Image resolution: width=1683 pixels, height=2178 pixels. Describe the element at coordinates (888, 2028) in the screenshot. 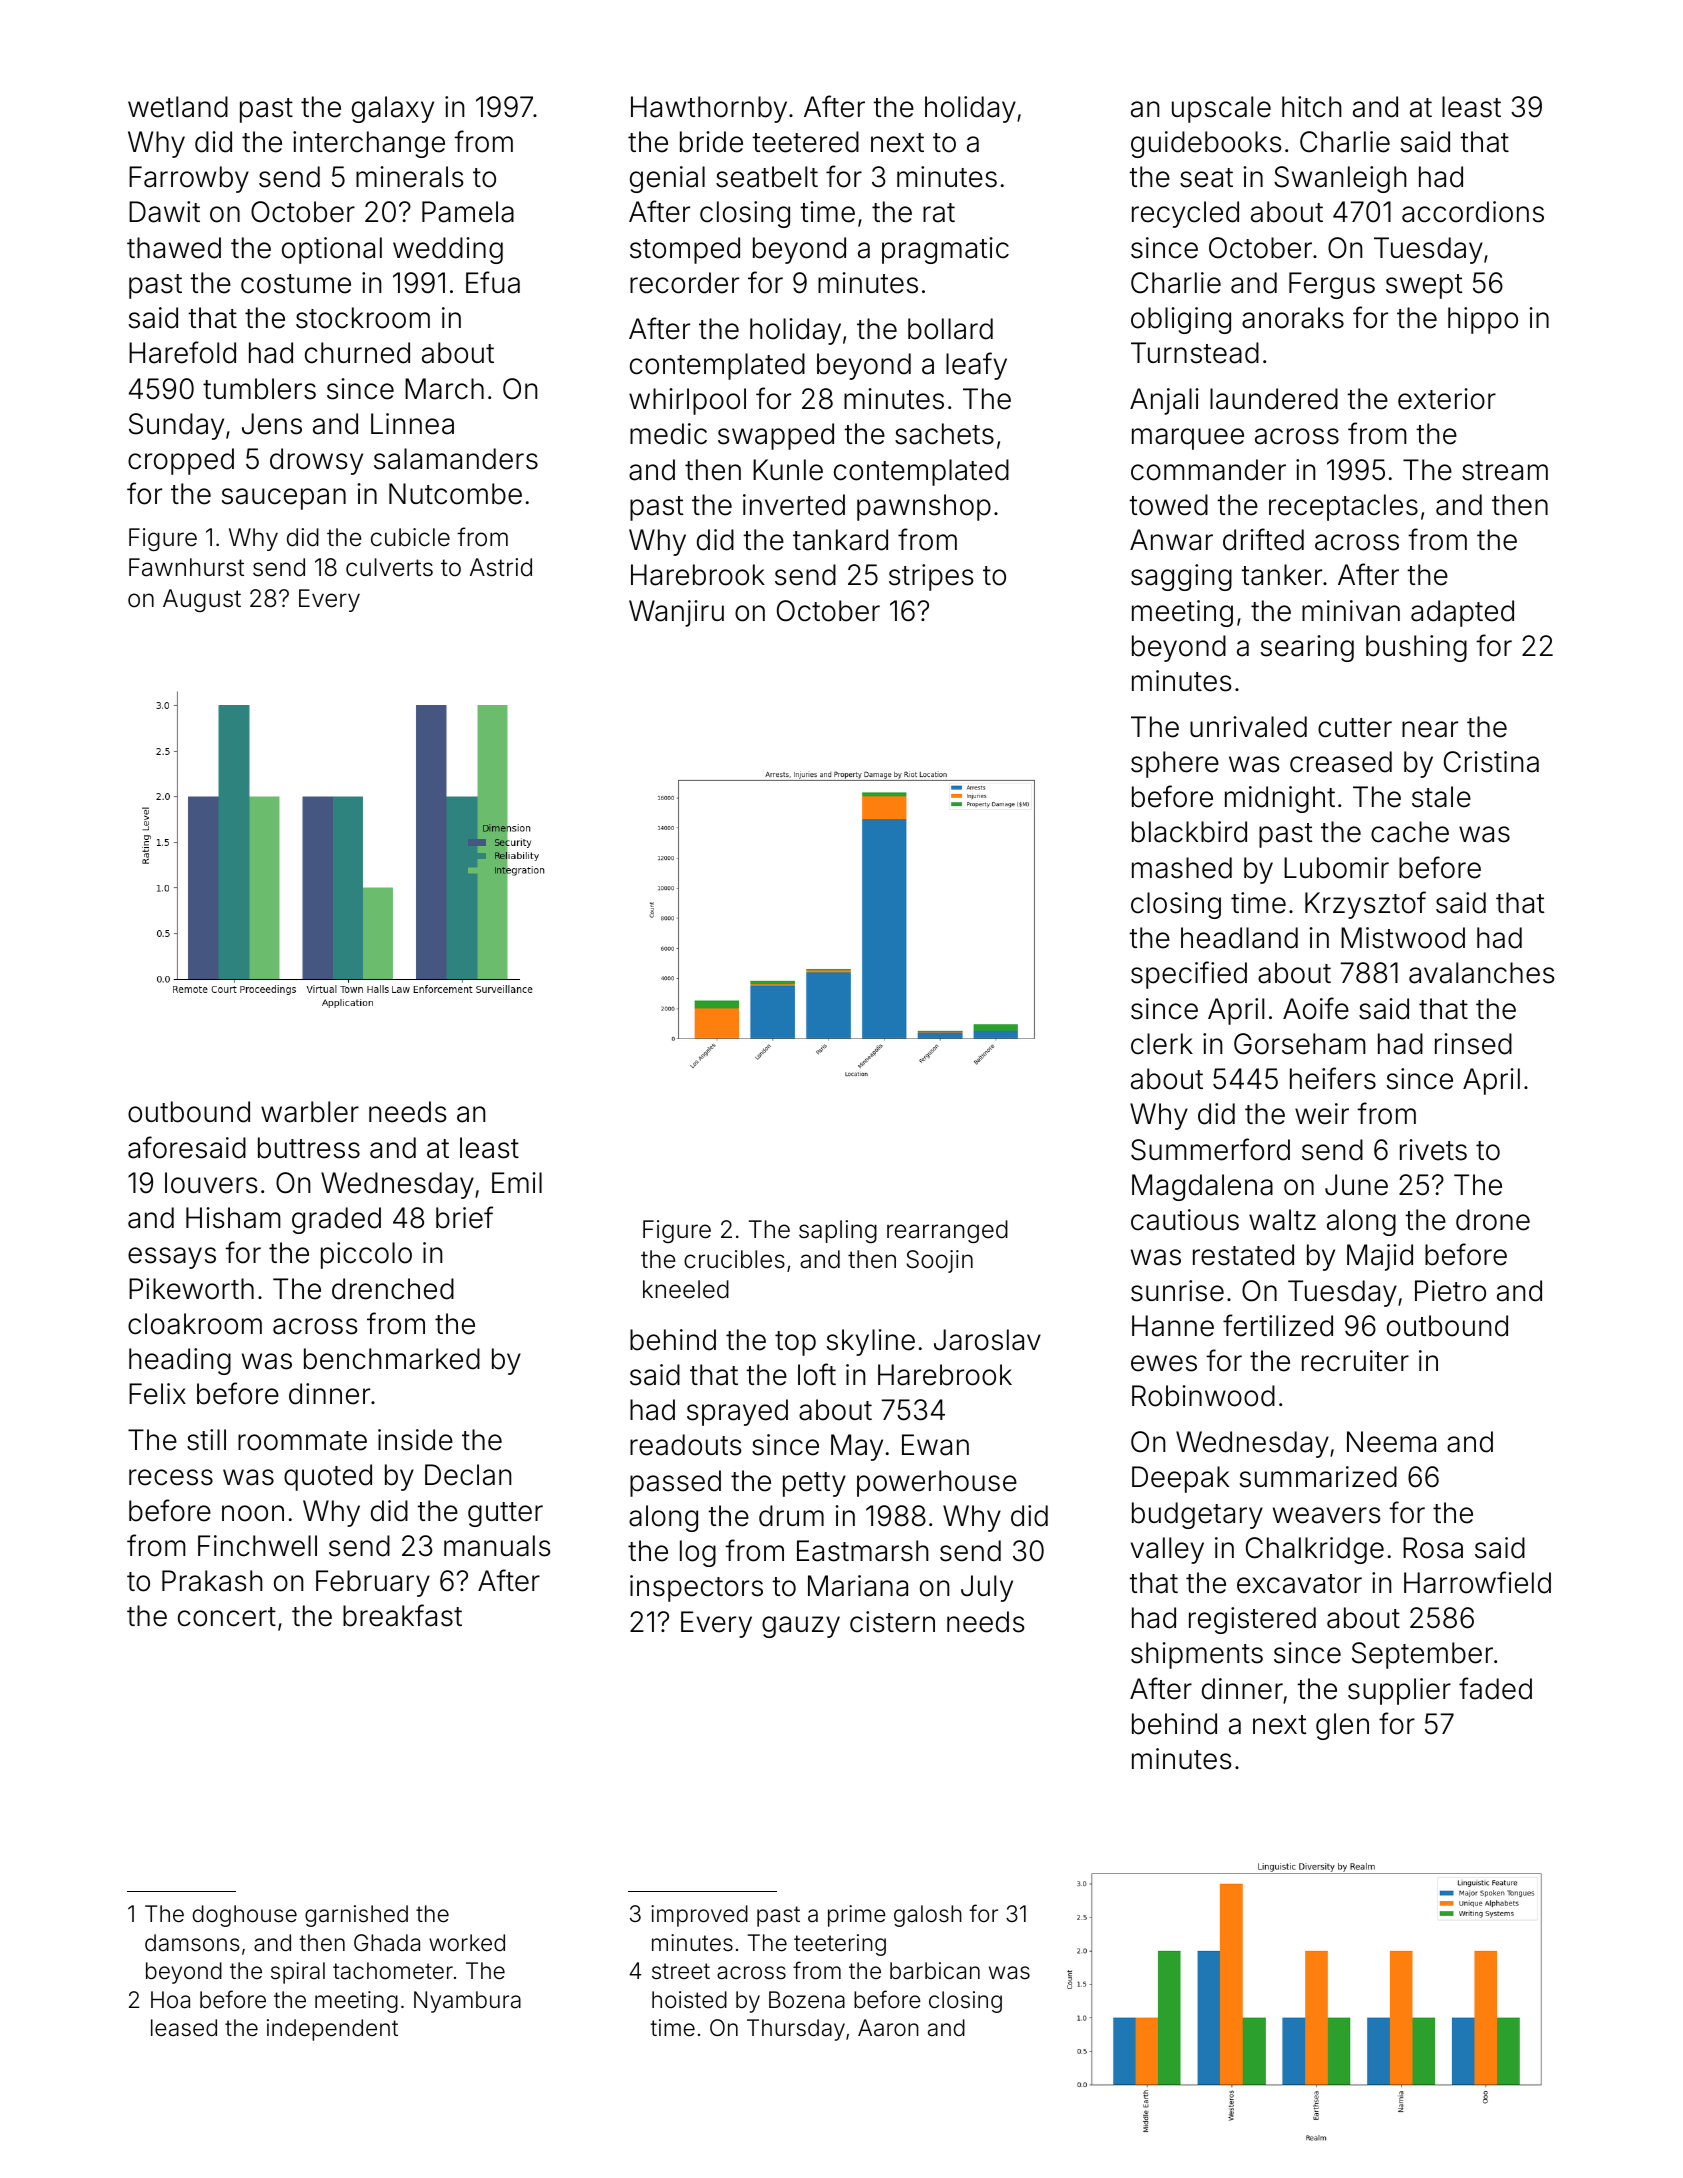

I see `Aaron` at that location.
